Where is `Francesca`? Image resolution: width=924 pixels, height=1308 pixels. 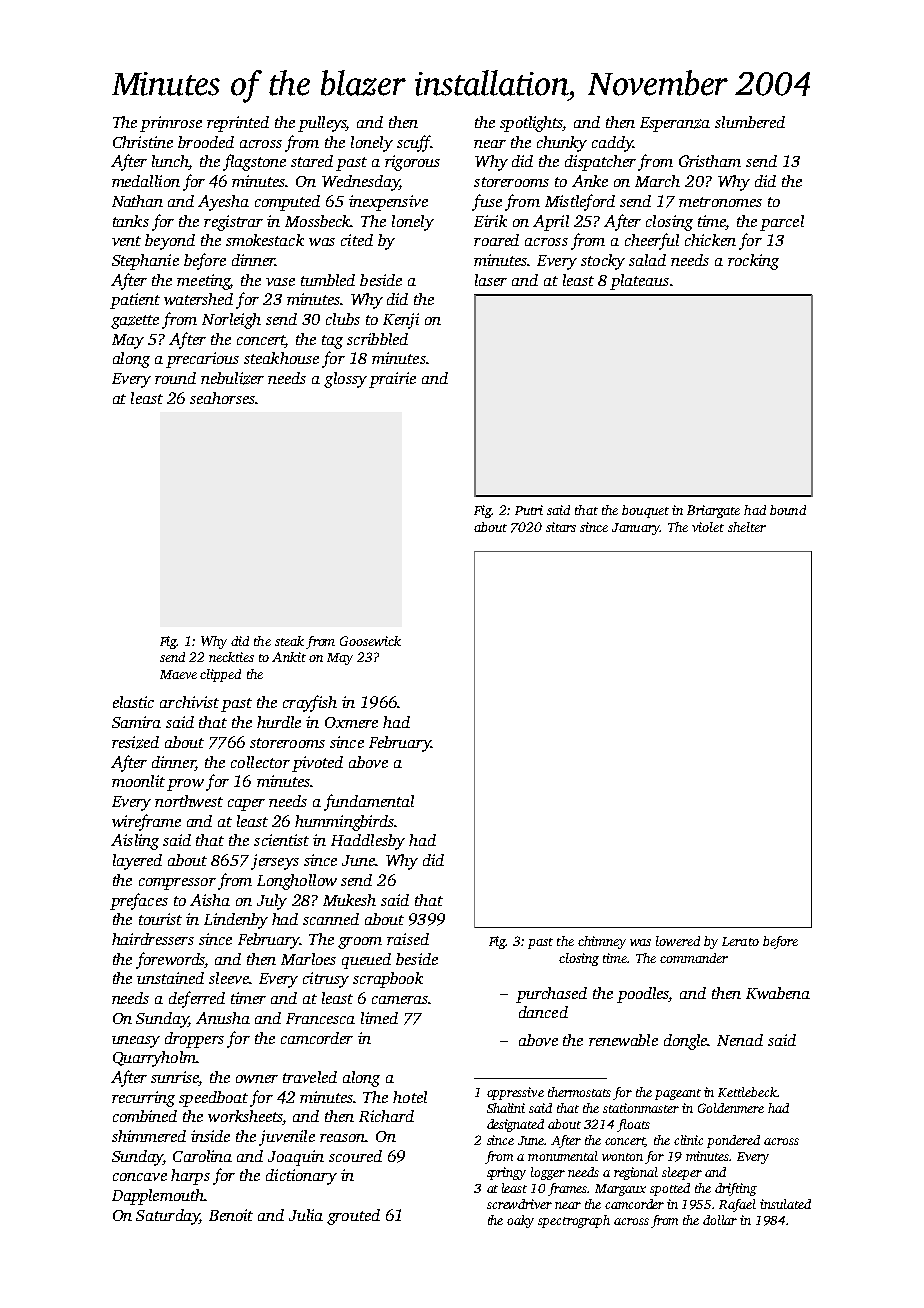 Francesca is located at coordinates (320, 1018).
